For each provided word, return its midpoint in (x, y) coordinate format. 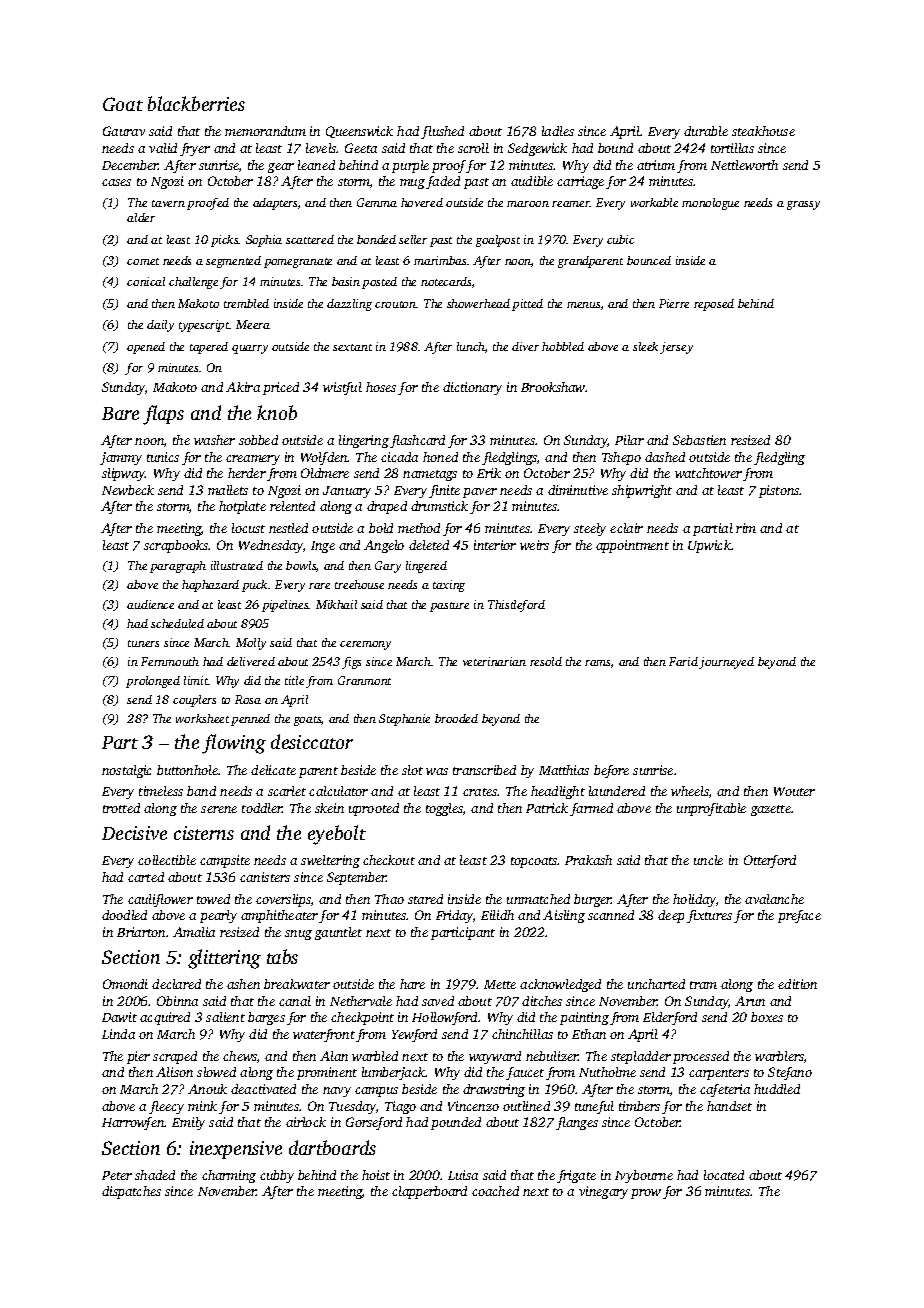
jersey (676, 348)
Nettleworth (744, 165)
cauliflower (160, 900)
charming (229, 1176)
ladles (558, 131)
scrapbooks (176, 546)
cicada (399, 457)
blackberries (196, 103)
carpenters (719, 1074)
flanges (577, 1123)
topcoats (534, 862)
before (611, 771)
